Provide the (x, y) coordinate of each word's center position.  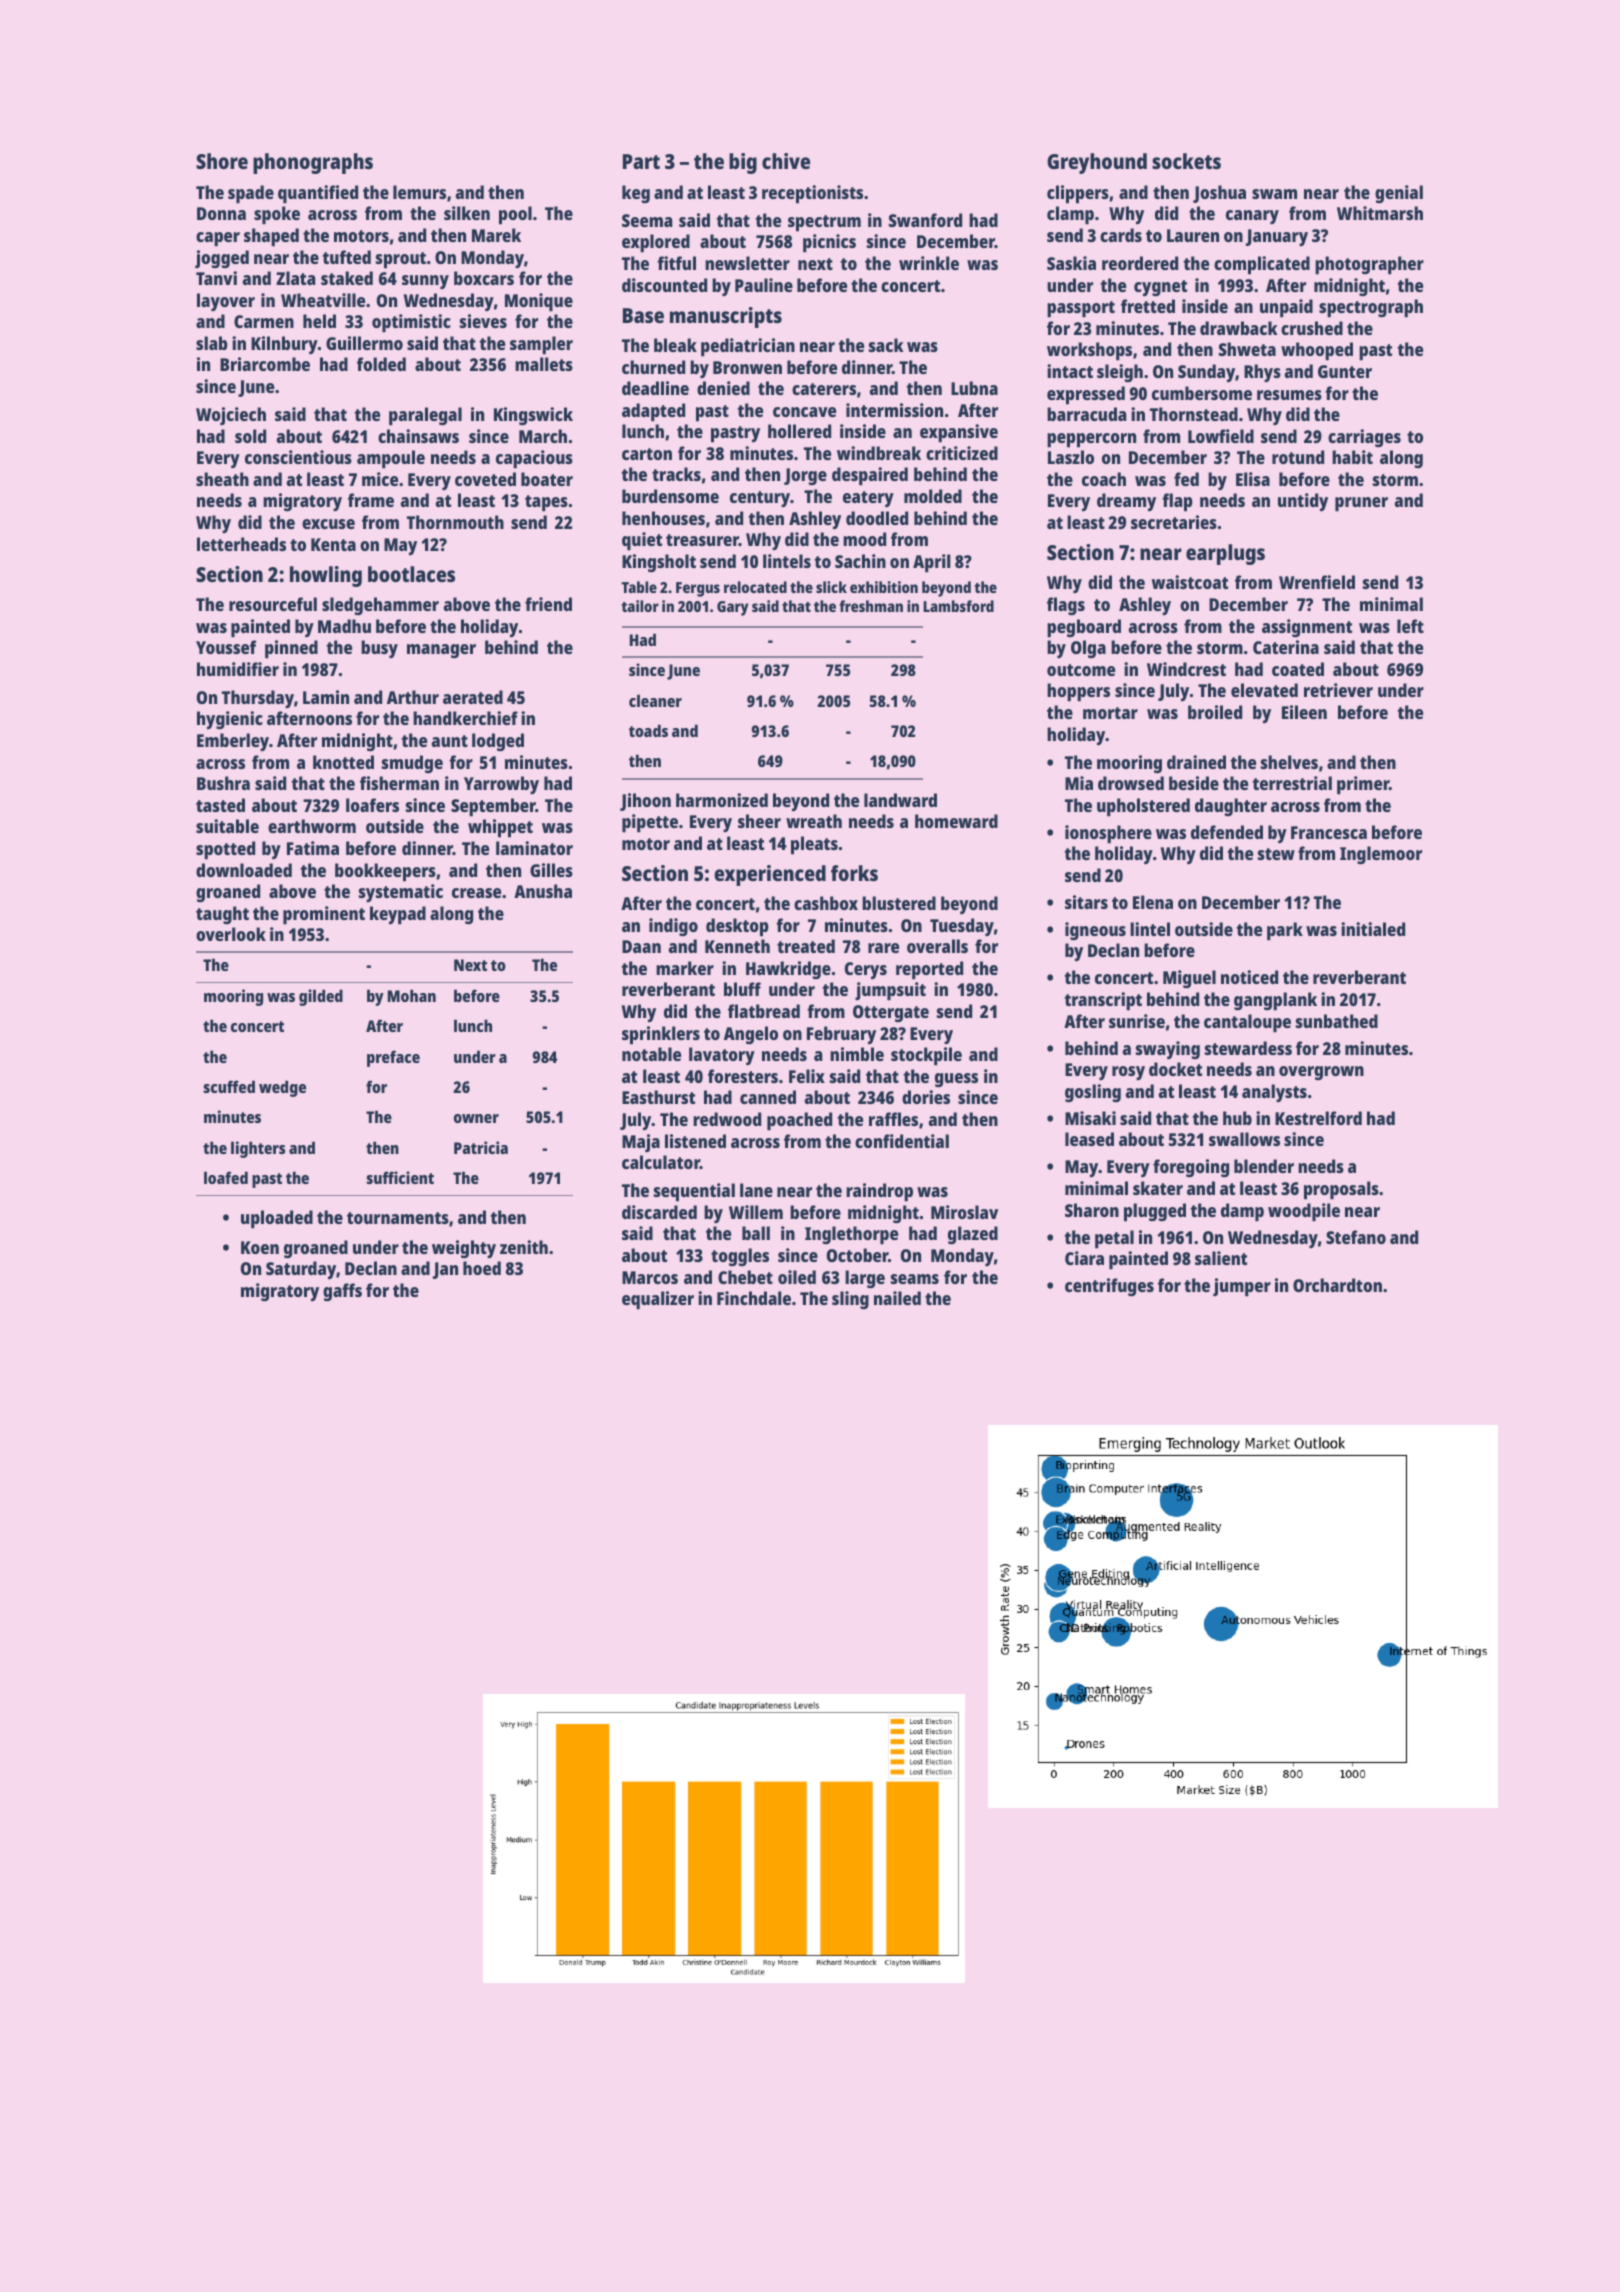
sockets (1186, 161)
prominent (324, 915)
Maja (641, 1143)
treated (806, 946)
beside (1194, 783)
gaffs (342, 1292)
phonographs (313, 163)
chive (786, 161)
